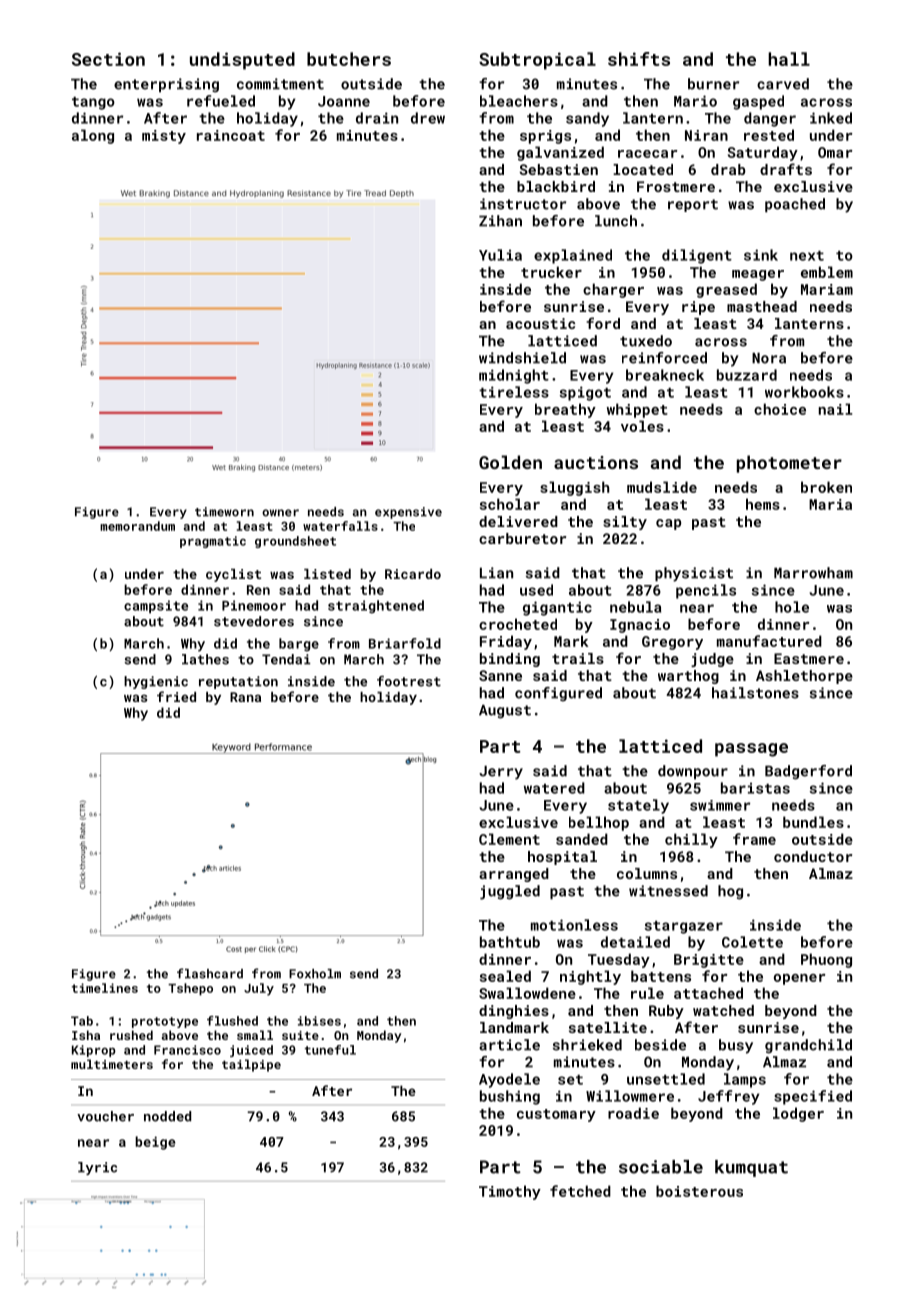 This screenshot has width=924, height=1308. Describe the element at coordinates (662, 487) in the screenshot. I see `mudslide` at that location.
